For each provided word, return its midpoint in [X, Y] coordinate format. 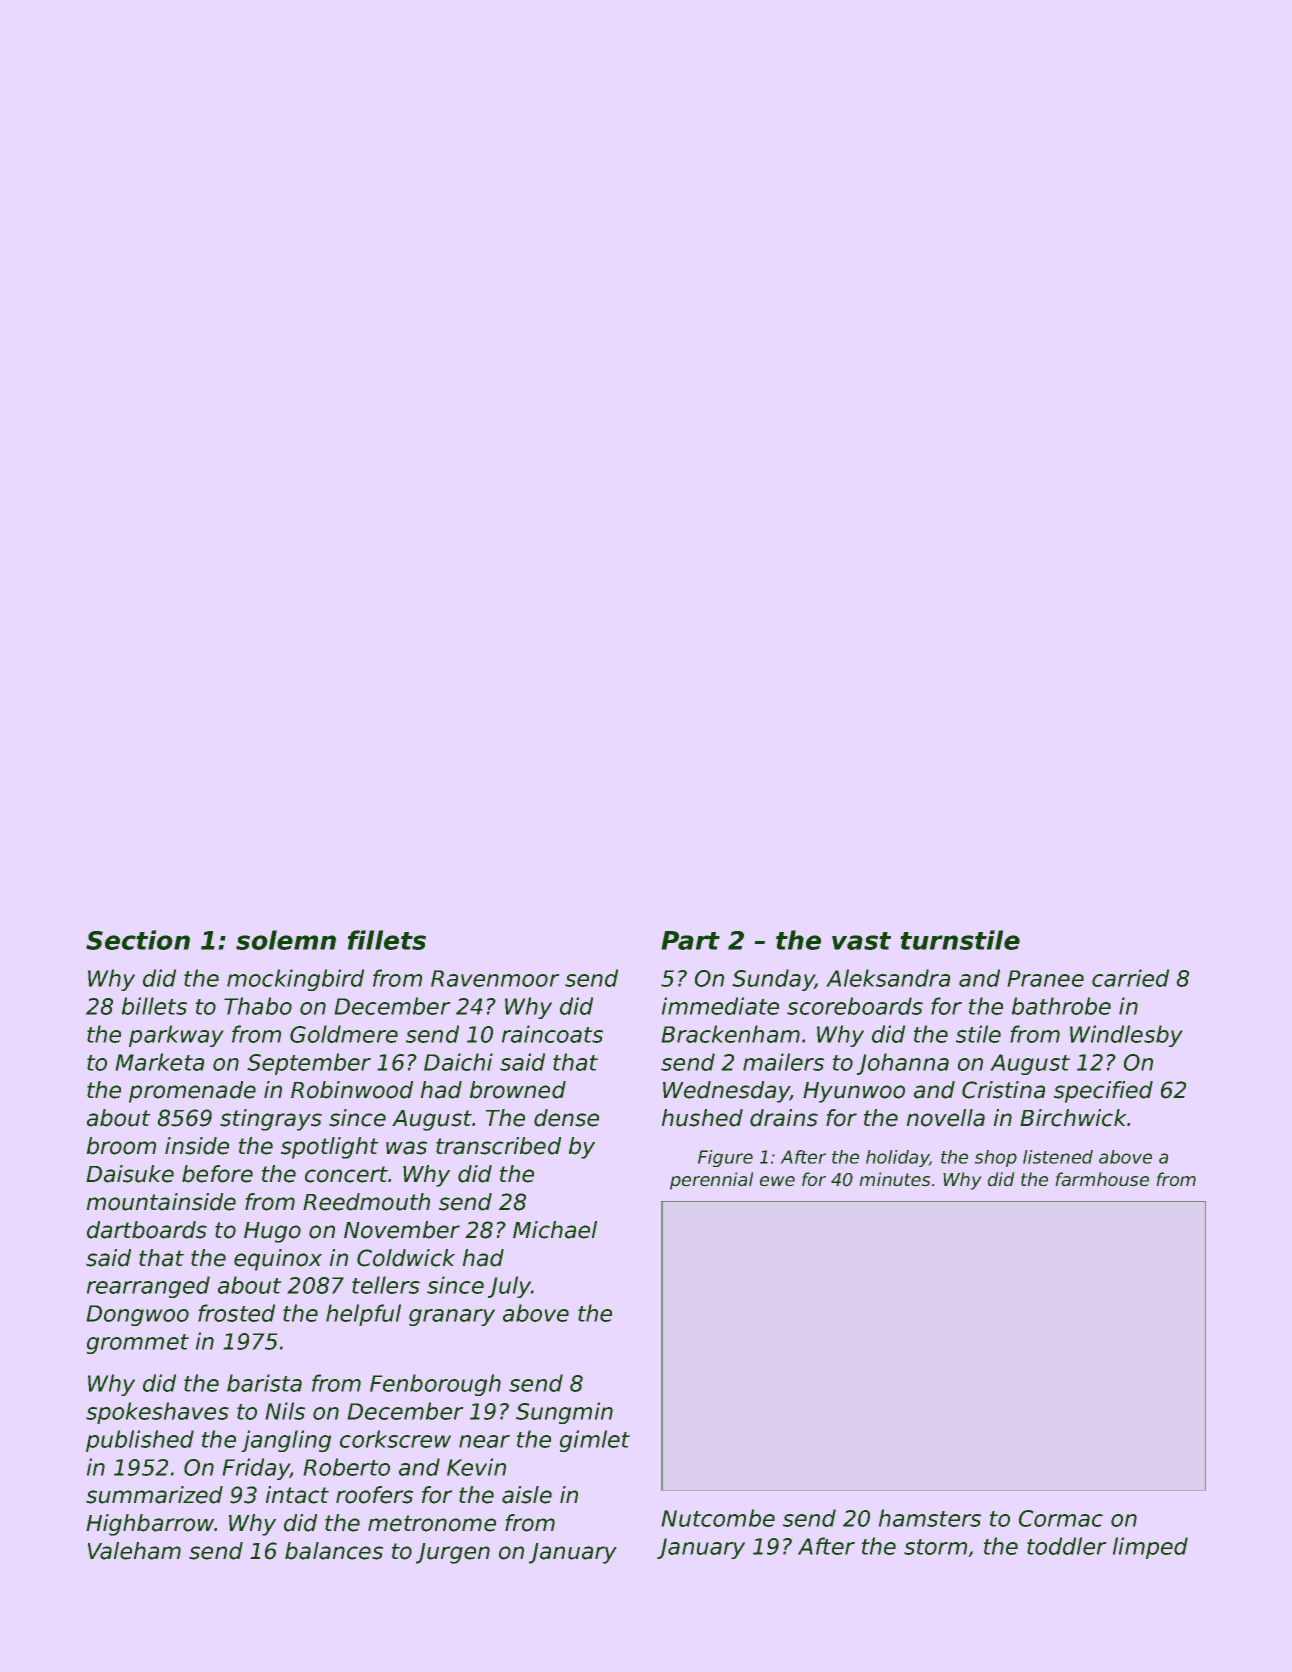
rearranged [148, 1287]
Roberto [346, 1467]
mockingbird [295, 980]
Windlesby [1126, 1036]
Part [690, 940]
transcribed [498, 1146]
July [509, 1287]
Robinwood [352, 1090]
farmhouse [1102, 1179]
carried [1130, 978]
